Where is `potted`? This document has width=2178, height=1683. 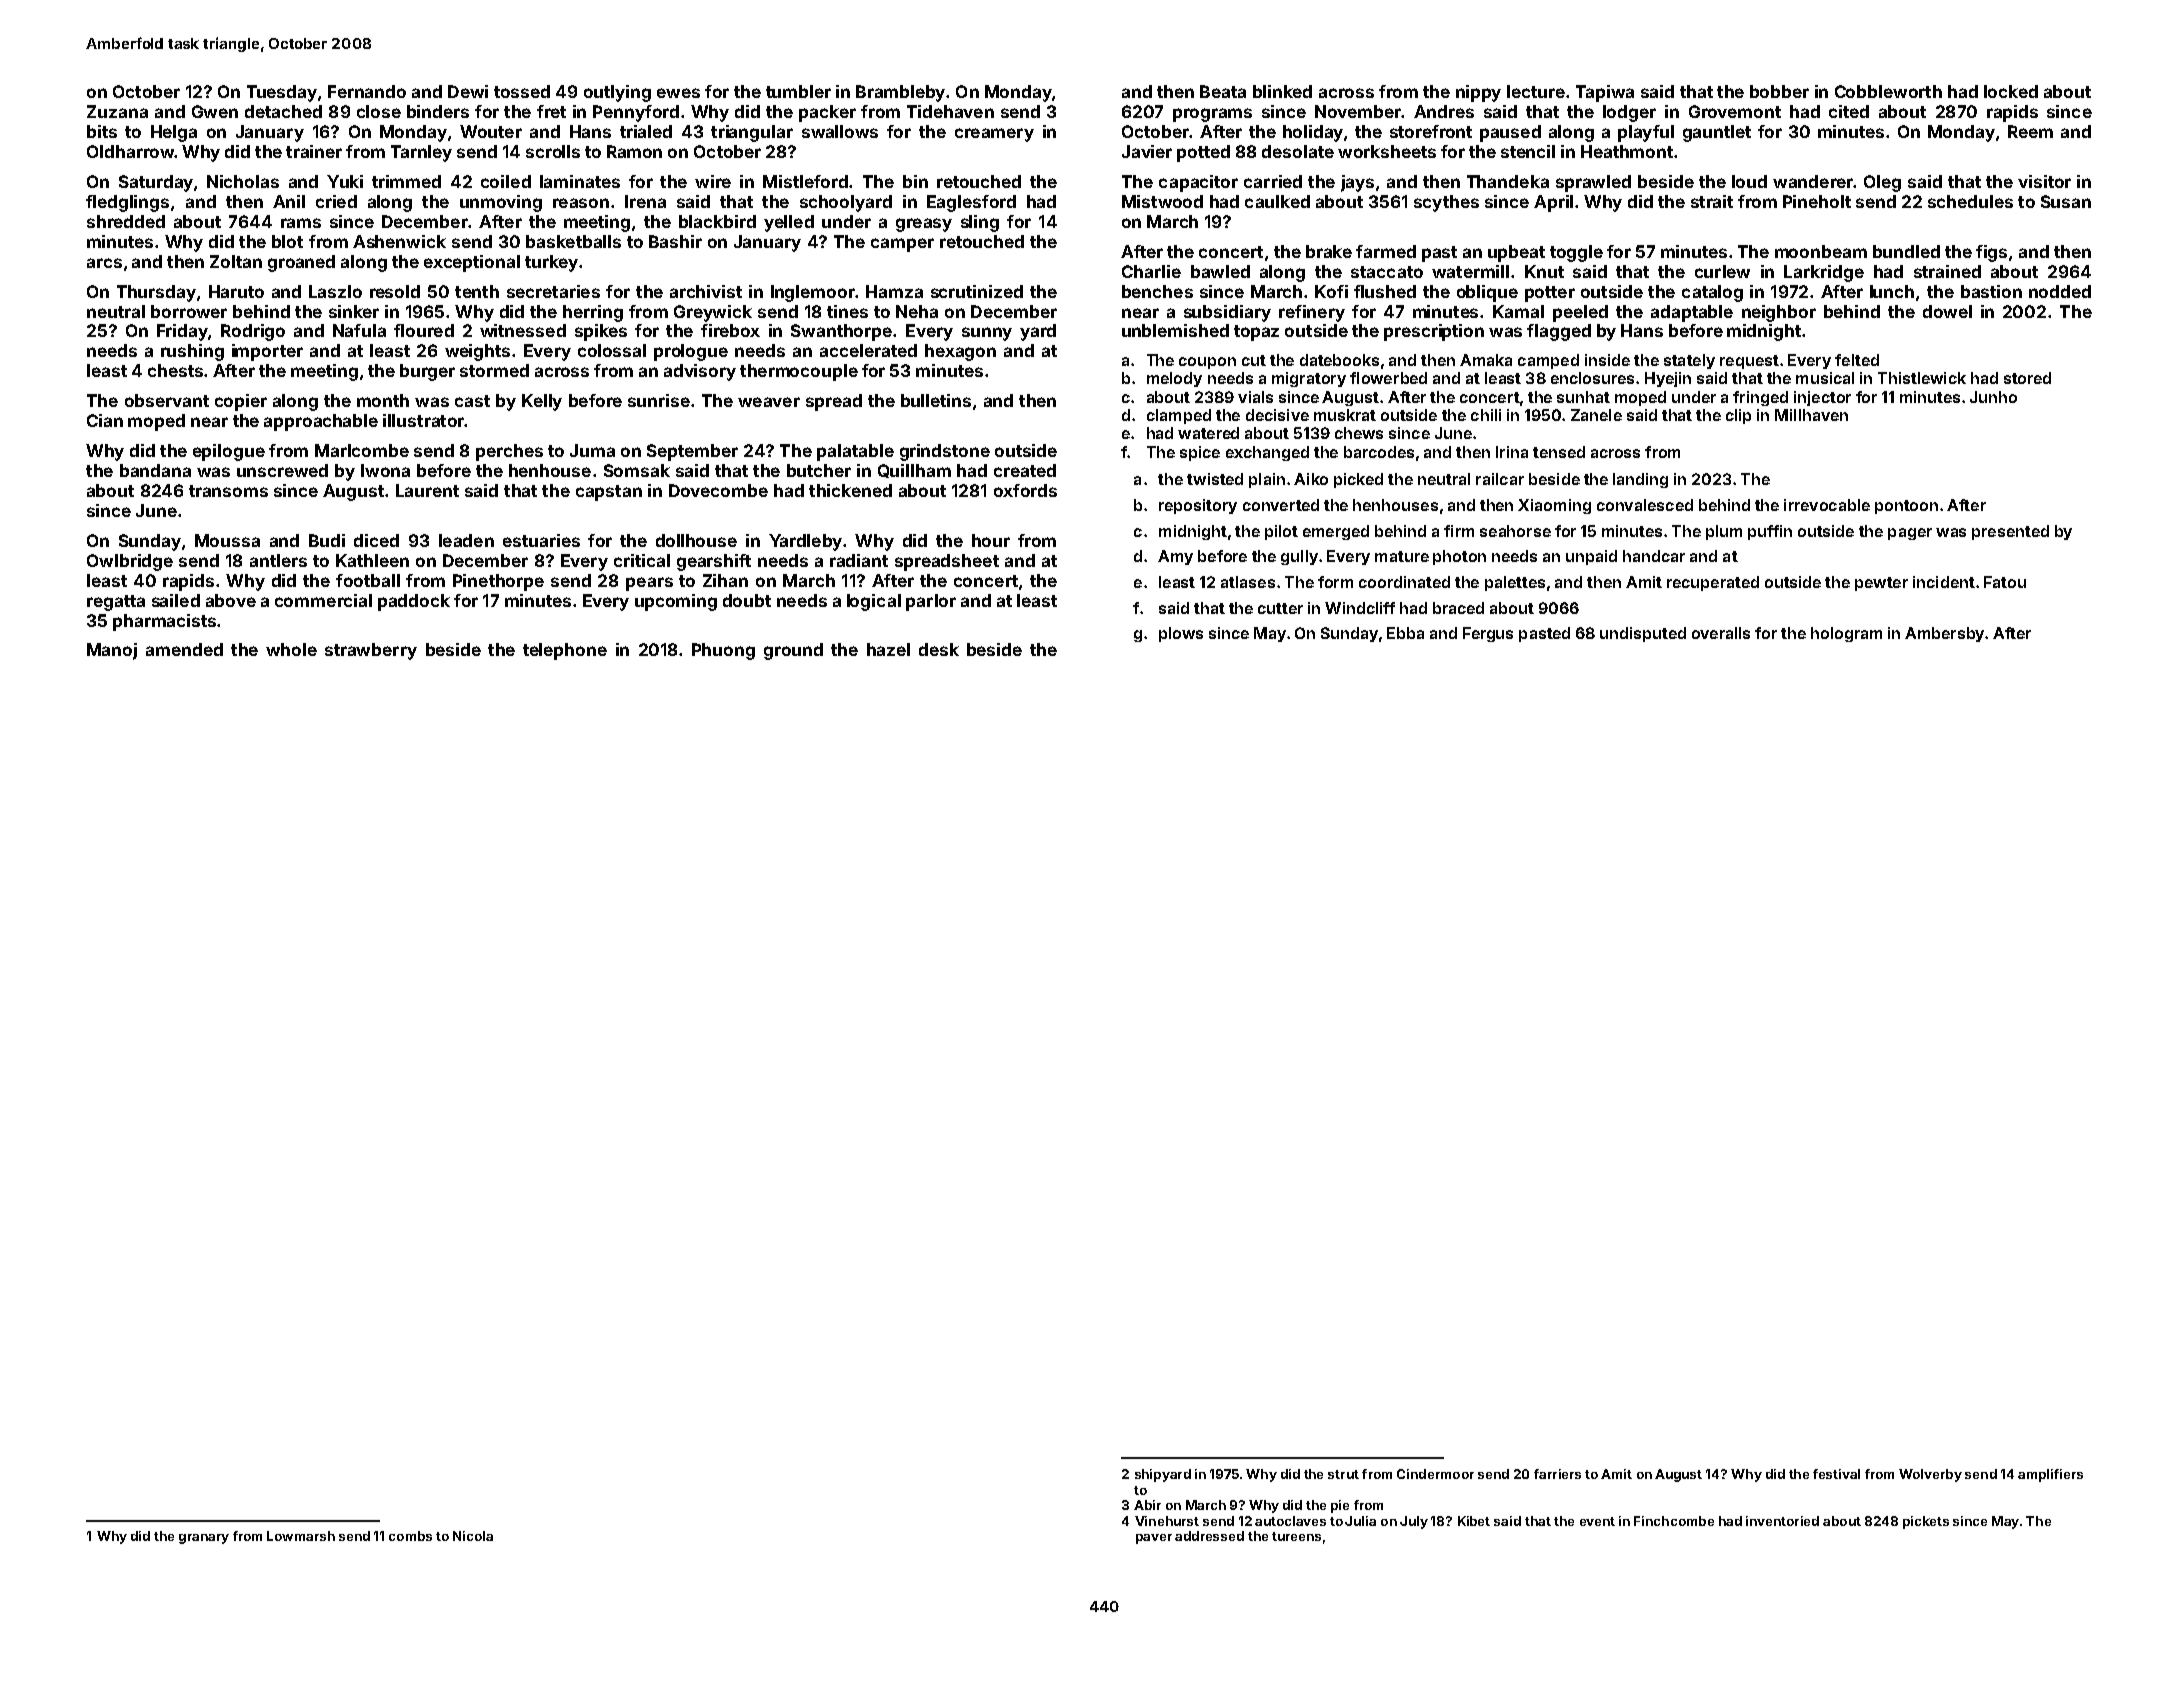
potted is located at coordinates (1203, 153).
